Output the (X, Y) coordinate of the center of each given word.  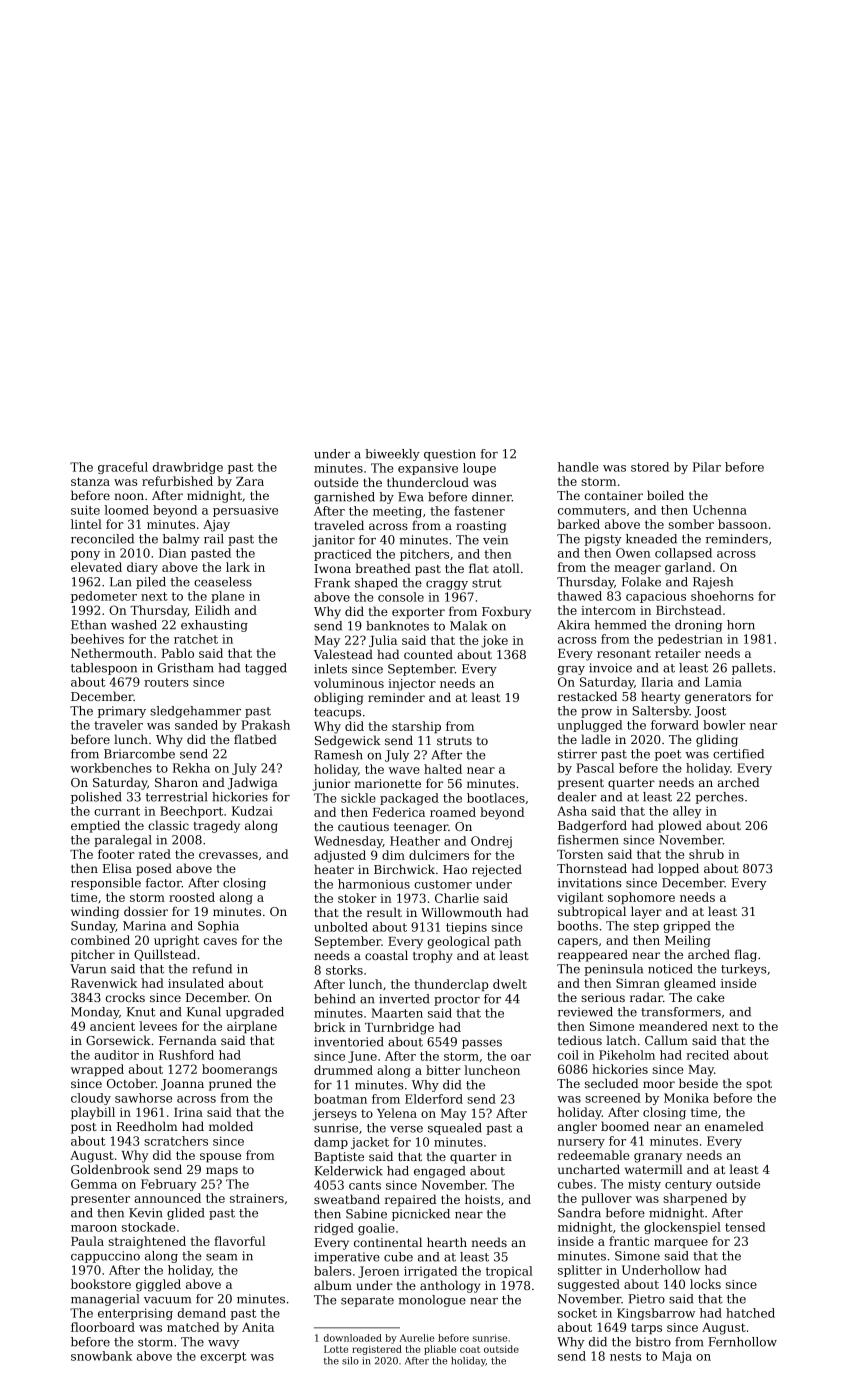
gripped (686, 927)
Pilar (707, 467)
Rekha (191, 768)
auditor (116, 1055)
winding (95, 912)
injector (412, 685)
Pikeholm (627, 1055)
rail (214, 539)
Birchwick (404, 869)
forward (675, 725)
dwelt (510, 984)
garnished (344, 498)
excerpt (223, 1357)
